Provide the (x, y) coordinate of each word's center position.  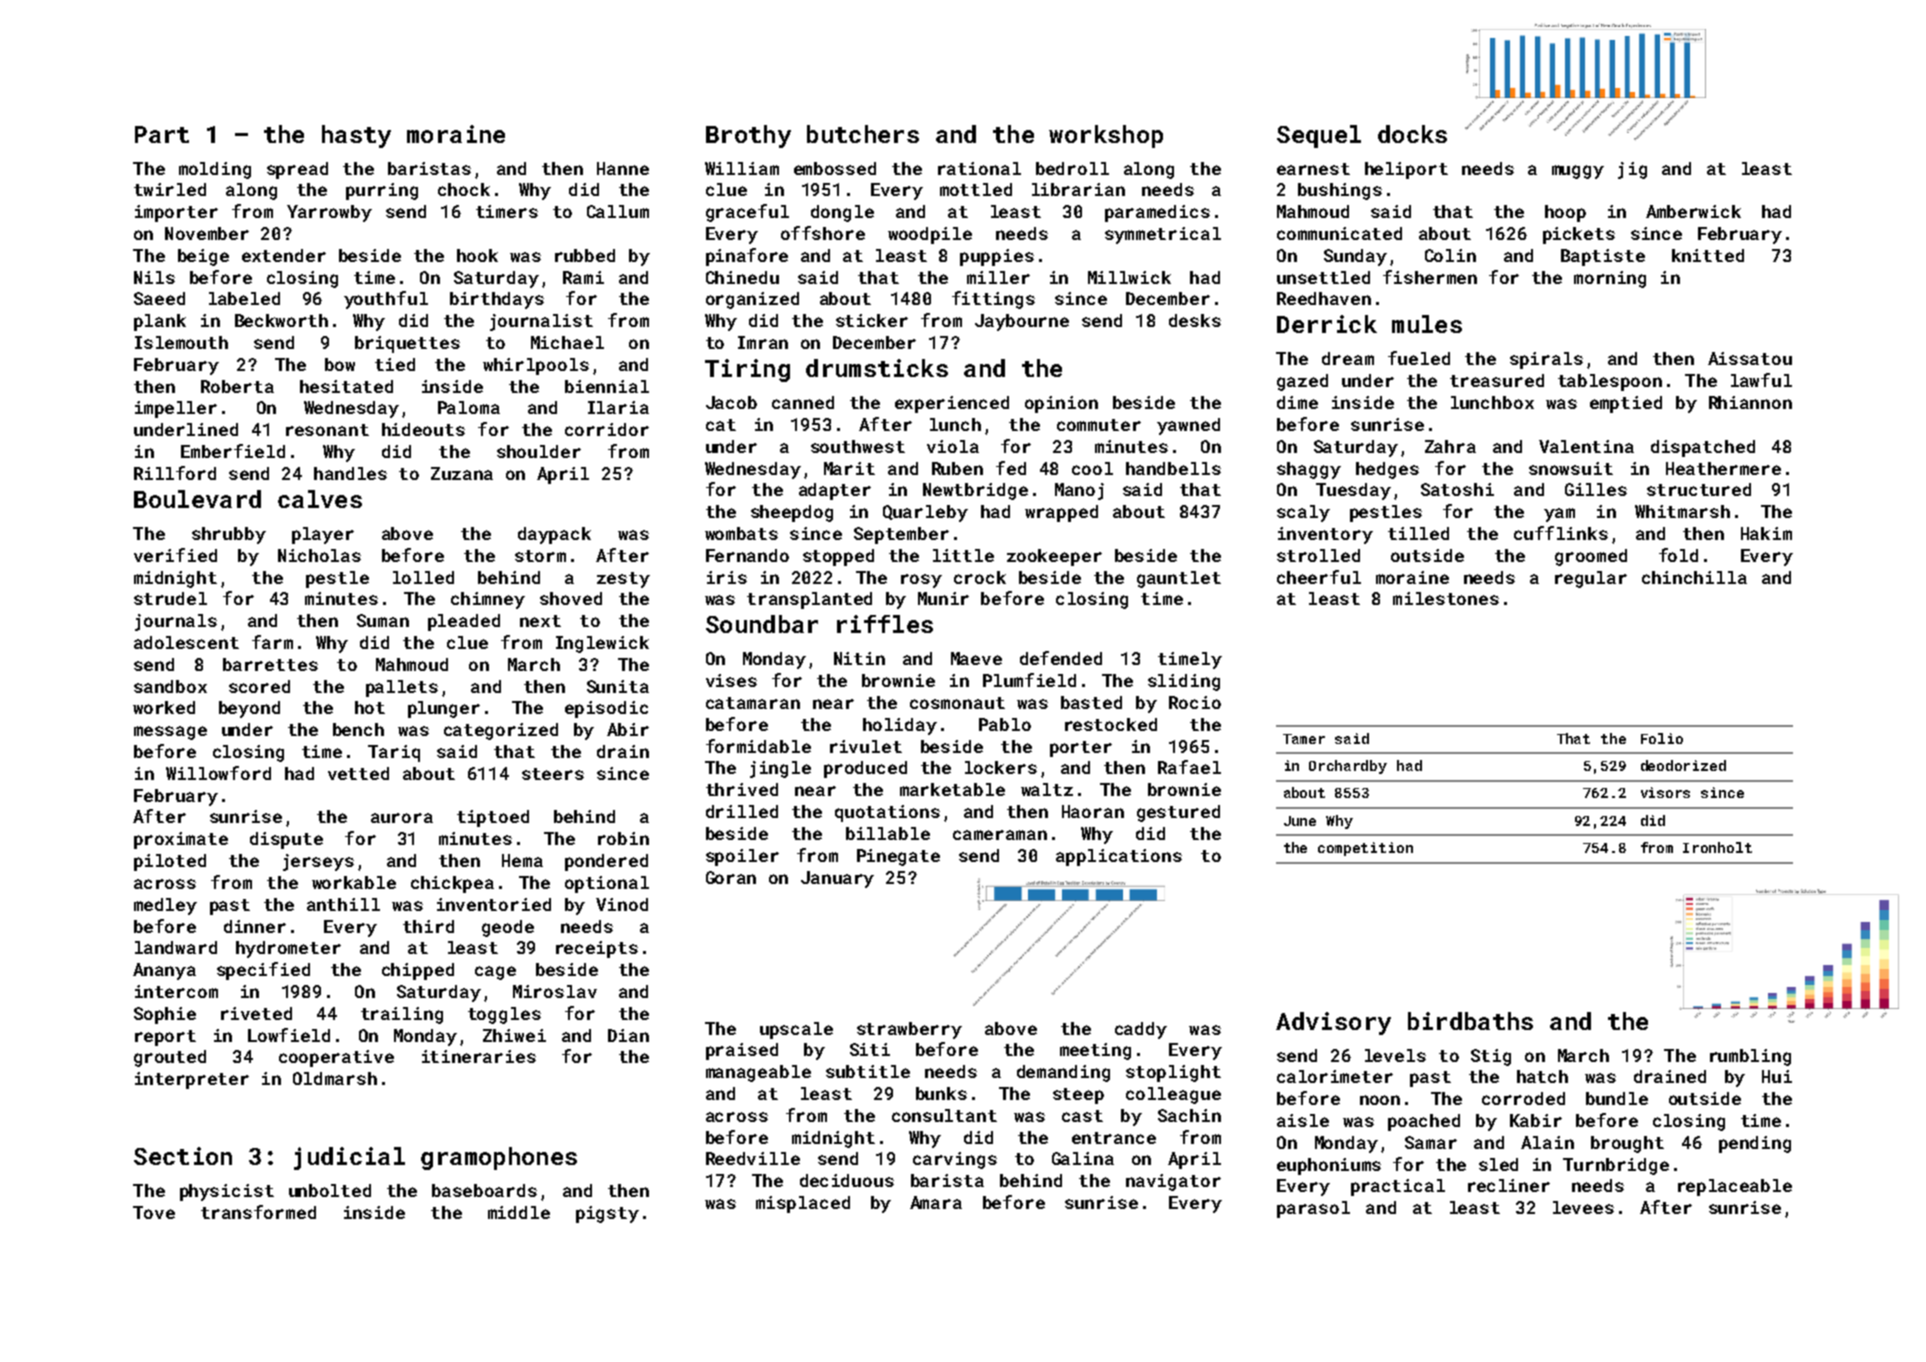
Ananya (164, 971)
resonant (327, 430)
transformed (258, 1212)
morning (1610, 279)
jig (1632, 170)
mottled (976, 189)
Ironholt (1717, 847)
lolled (423, 577)
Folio (1662, 738)
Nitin (859, 658)
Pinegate (898, 857)
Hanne (623, 168)
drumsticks (877, 368)
